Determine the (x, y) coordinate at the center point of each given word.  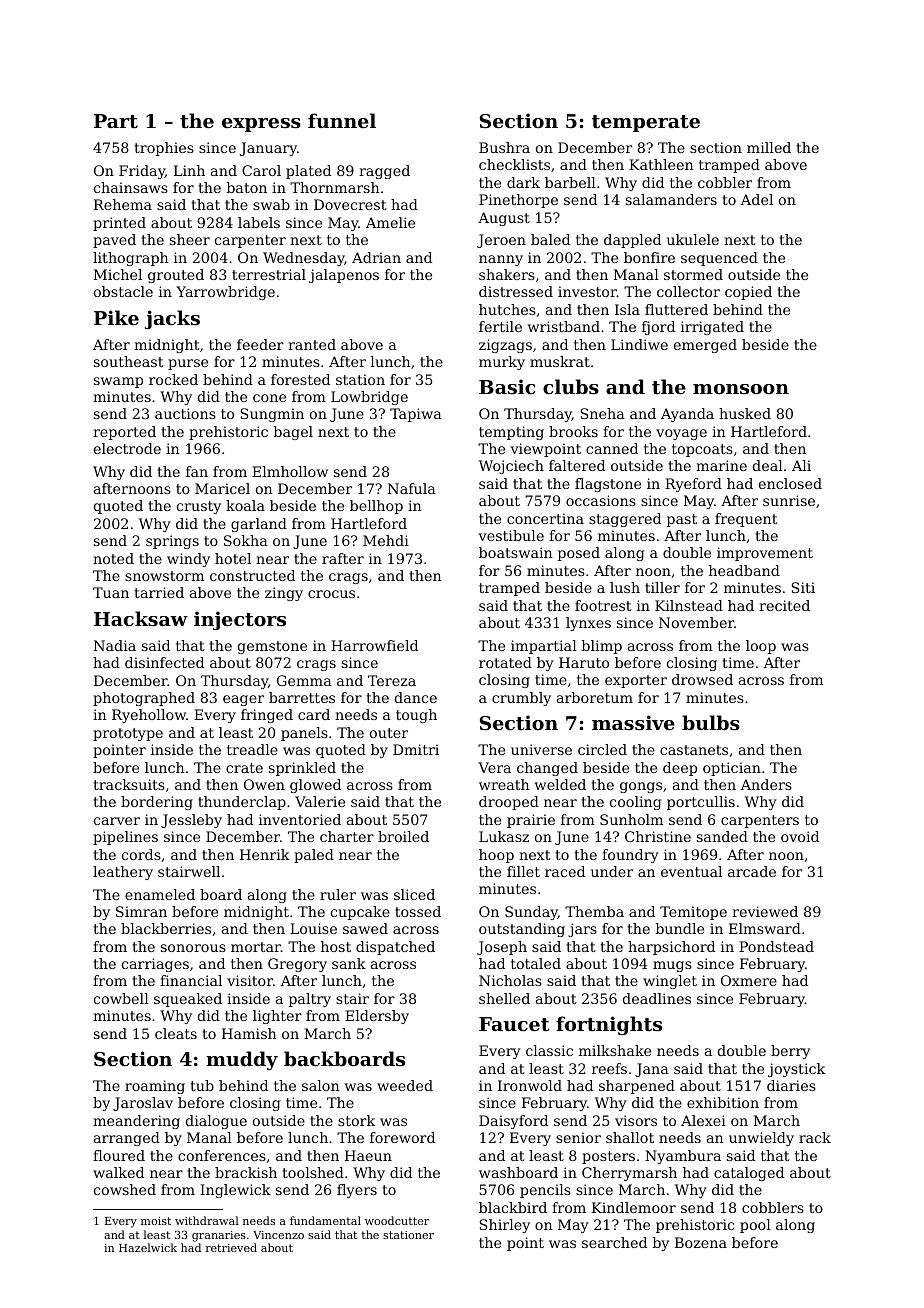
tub (202, 1085)
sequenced (719, 259)
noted (113, 558)
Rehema (123, 204)
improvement (765, 554)
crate (244, 768)
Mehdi (386, 540)
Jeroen (501, 241)
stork (356, 1120)
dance (416, 697)
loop (761, 647)
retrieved (231, 1247)
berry (790, 1052)
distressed (516, 291)
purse (188, 364)
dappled (632, 241)
